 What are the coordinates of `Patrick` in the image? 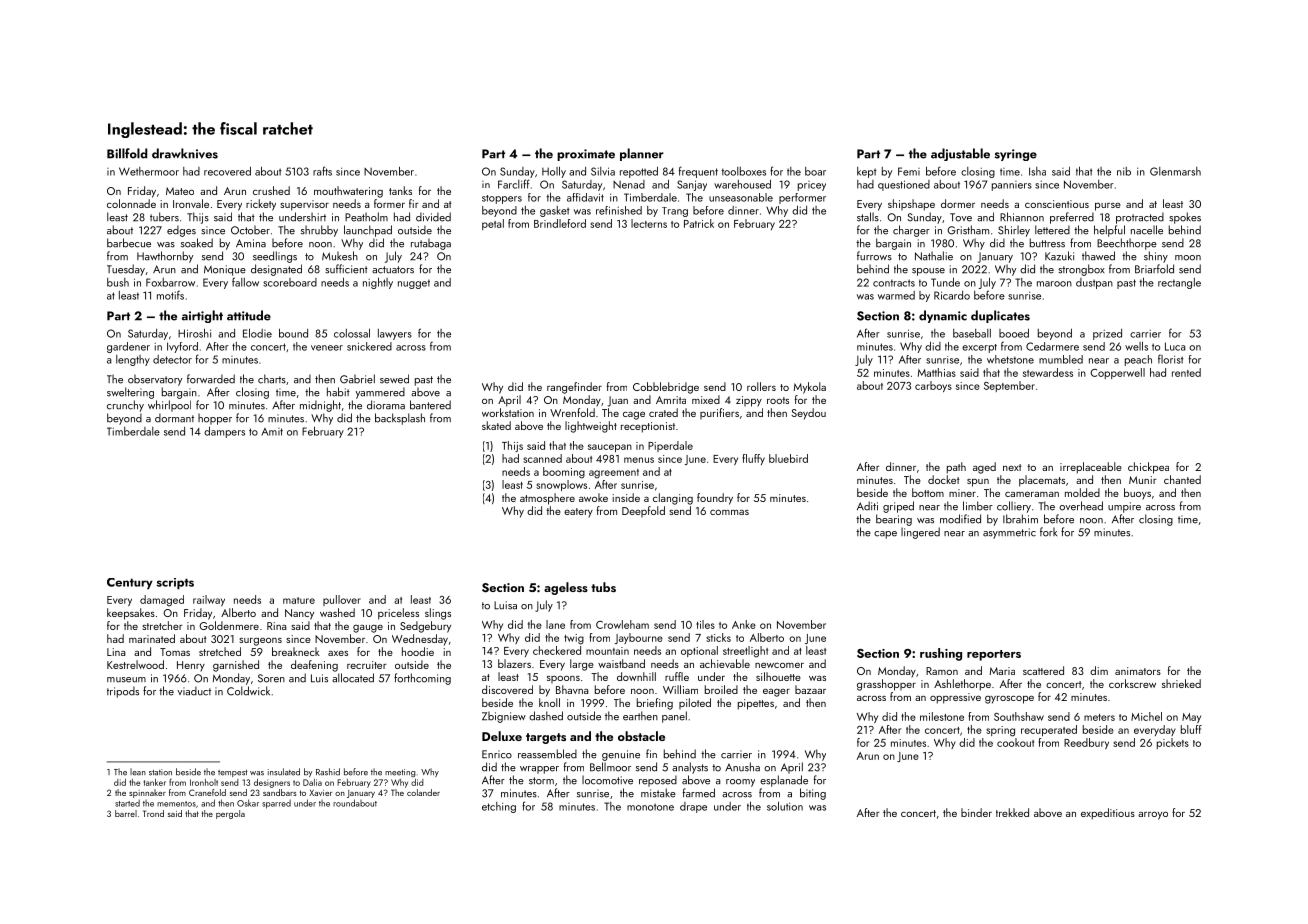 It's located at (699, 223).
